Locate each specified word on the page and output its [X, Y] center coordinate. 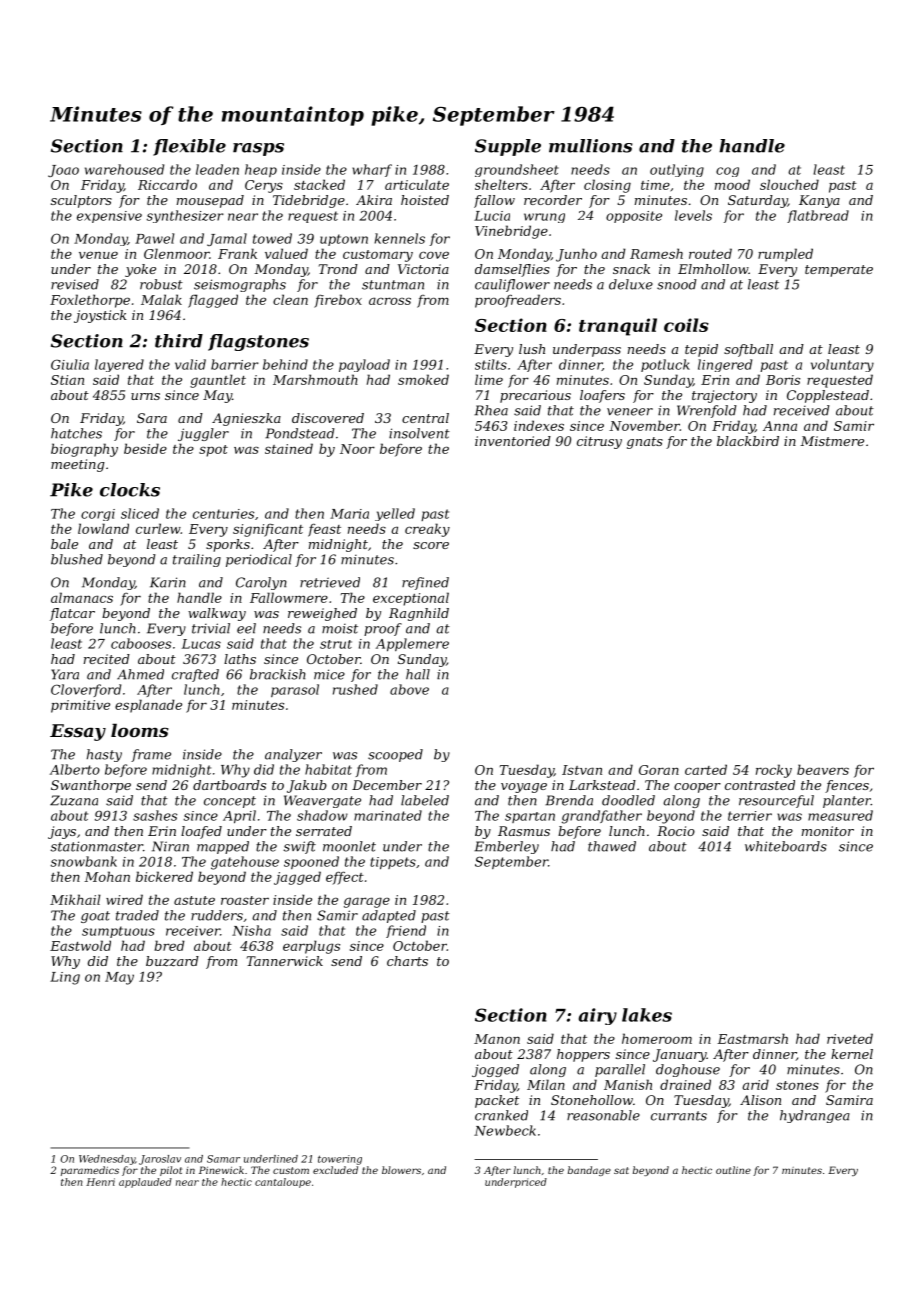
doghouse [688, 1070]
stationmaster [96, 846]
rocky [774, 771]
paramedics [90, 1171]
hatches [76, 433]
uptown [344, 240]
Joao [63, 171]
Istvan [582, 770]
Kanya [819, 201]
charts [407, 961]
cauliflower [512, 285]
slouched [789, 184]
